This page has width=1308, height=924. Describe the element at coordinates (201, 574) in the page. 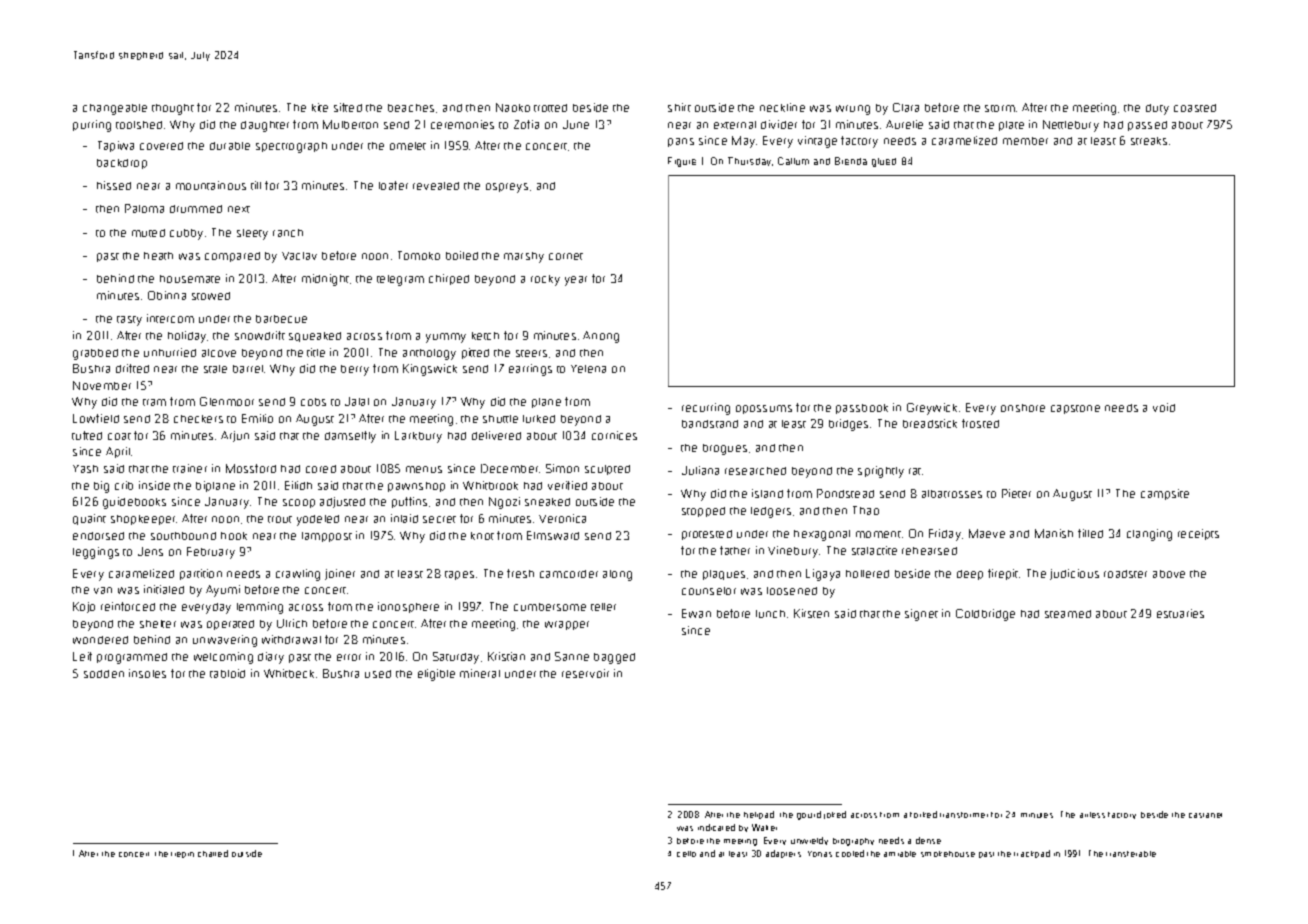

I see `partition` at that location.
